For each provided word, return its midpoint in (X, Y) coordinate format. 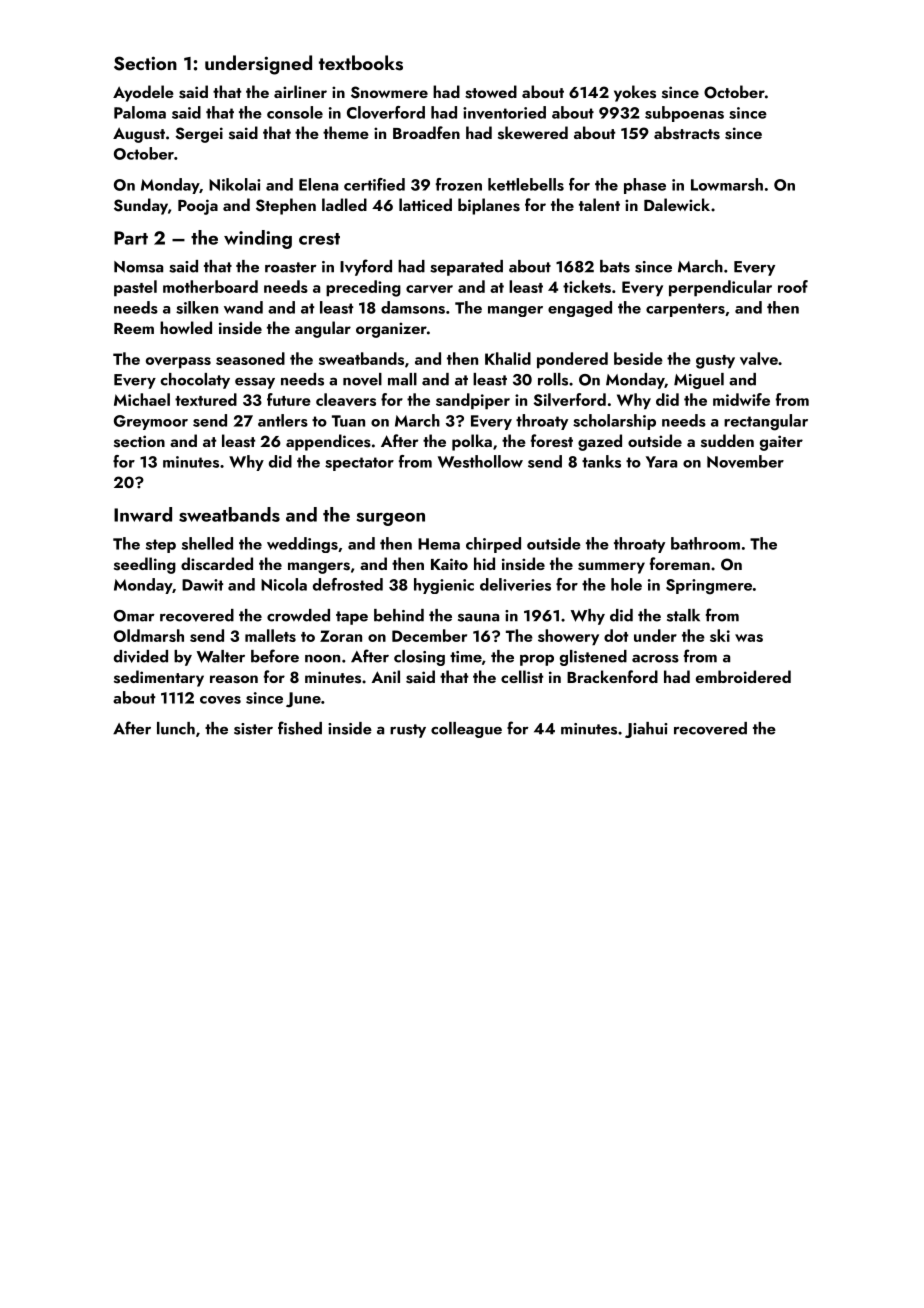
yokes (635, 93)
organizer (391, 330)
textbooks (361, 63)
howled (186, 327)
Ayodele (143, 93)
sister (253, 729)
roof (793, 286)
